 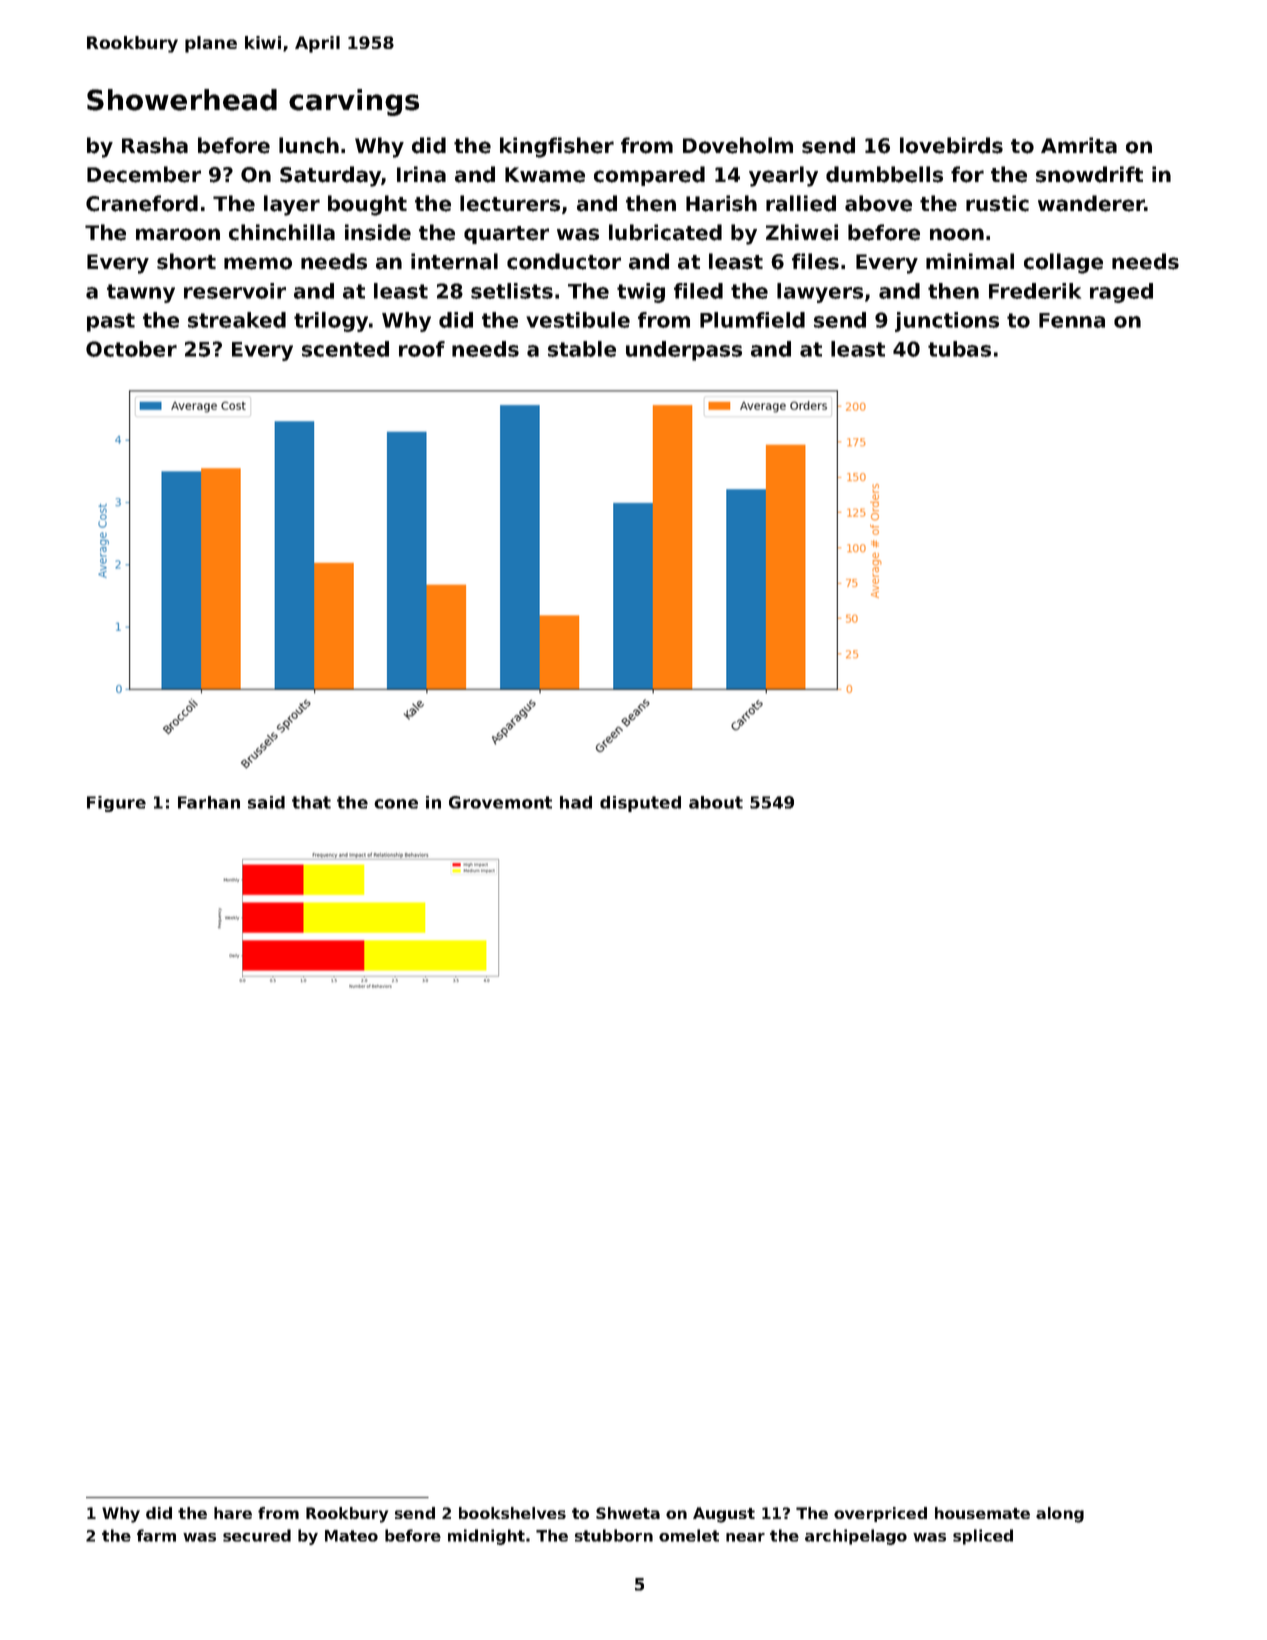 I want to click on farm, so click(x=156, y=1535).
